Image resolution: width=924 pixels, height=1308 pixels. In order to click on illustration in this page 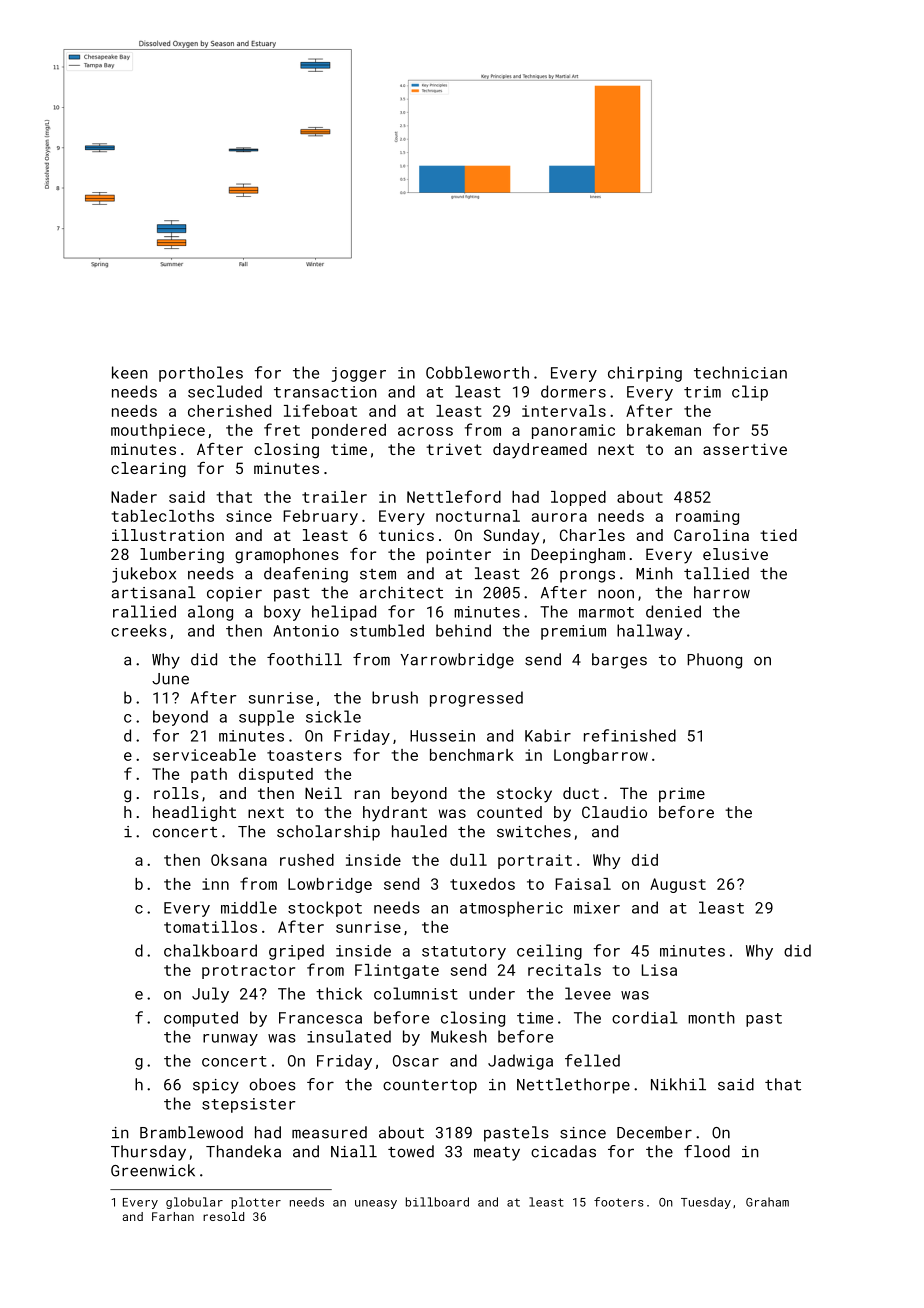, I will do `click(168, 535)`.
